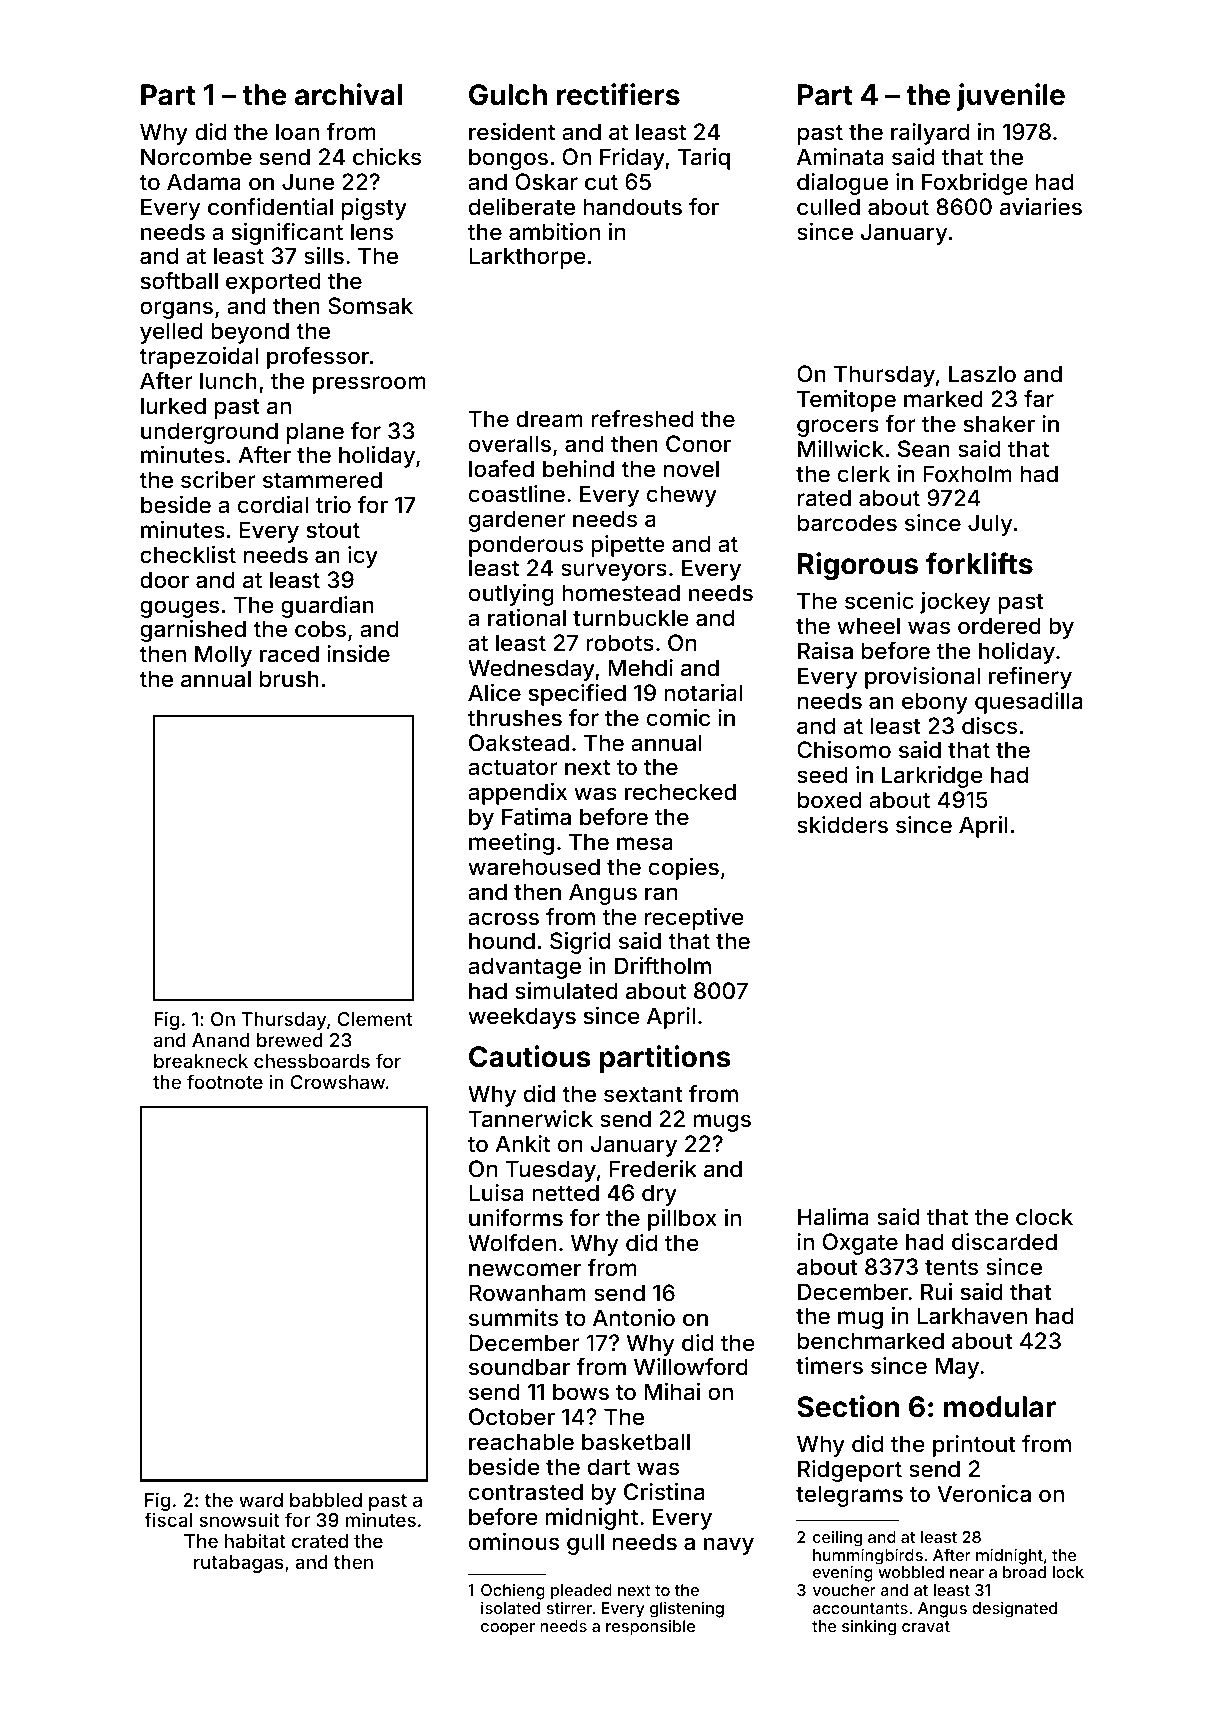 The width and height of the document is (1224, 1730). I want to click on Halima, so click(833, 1217).
